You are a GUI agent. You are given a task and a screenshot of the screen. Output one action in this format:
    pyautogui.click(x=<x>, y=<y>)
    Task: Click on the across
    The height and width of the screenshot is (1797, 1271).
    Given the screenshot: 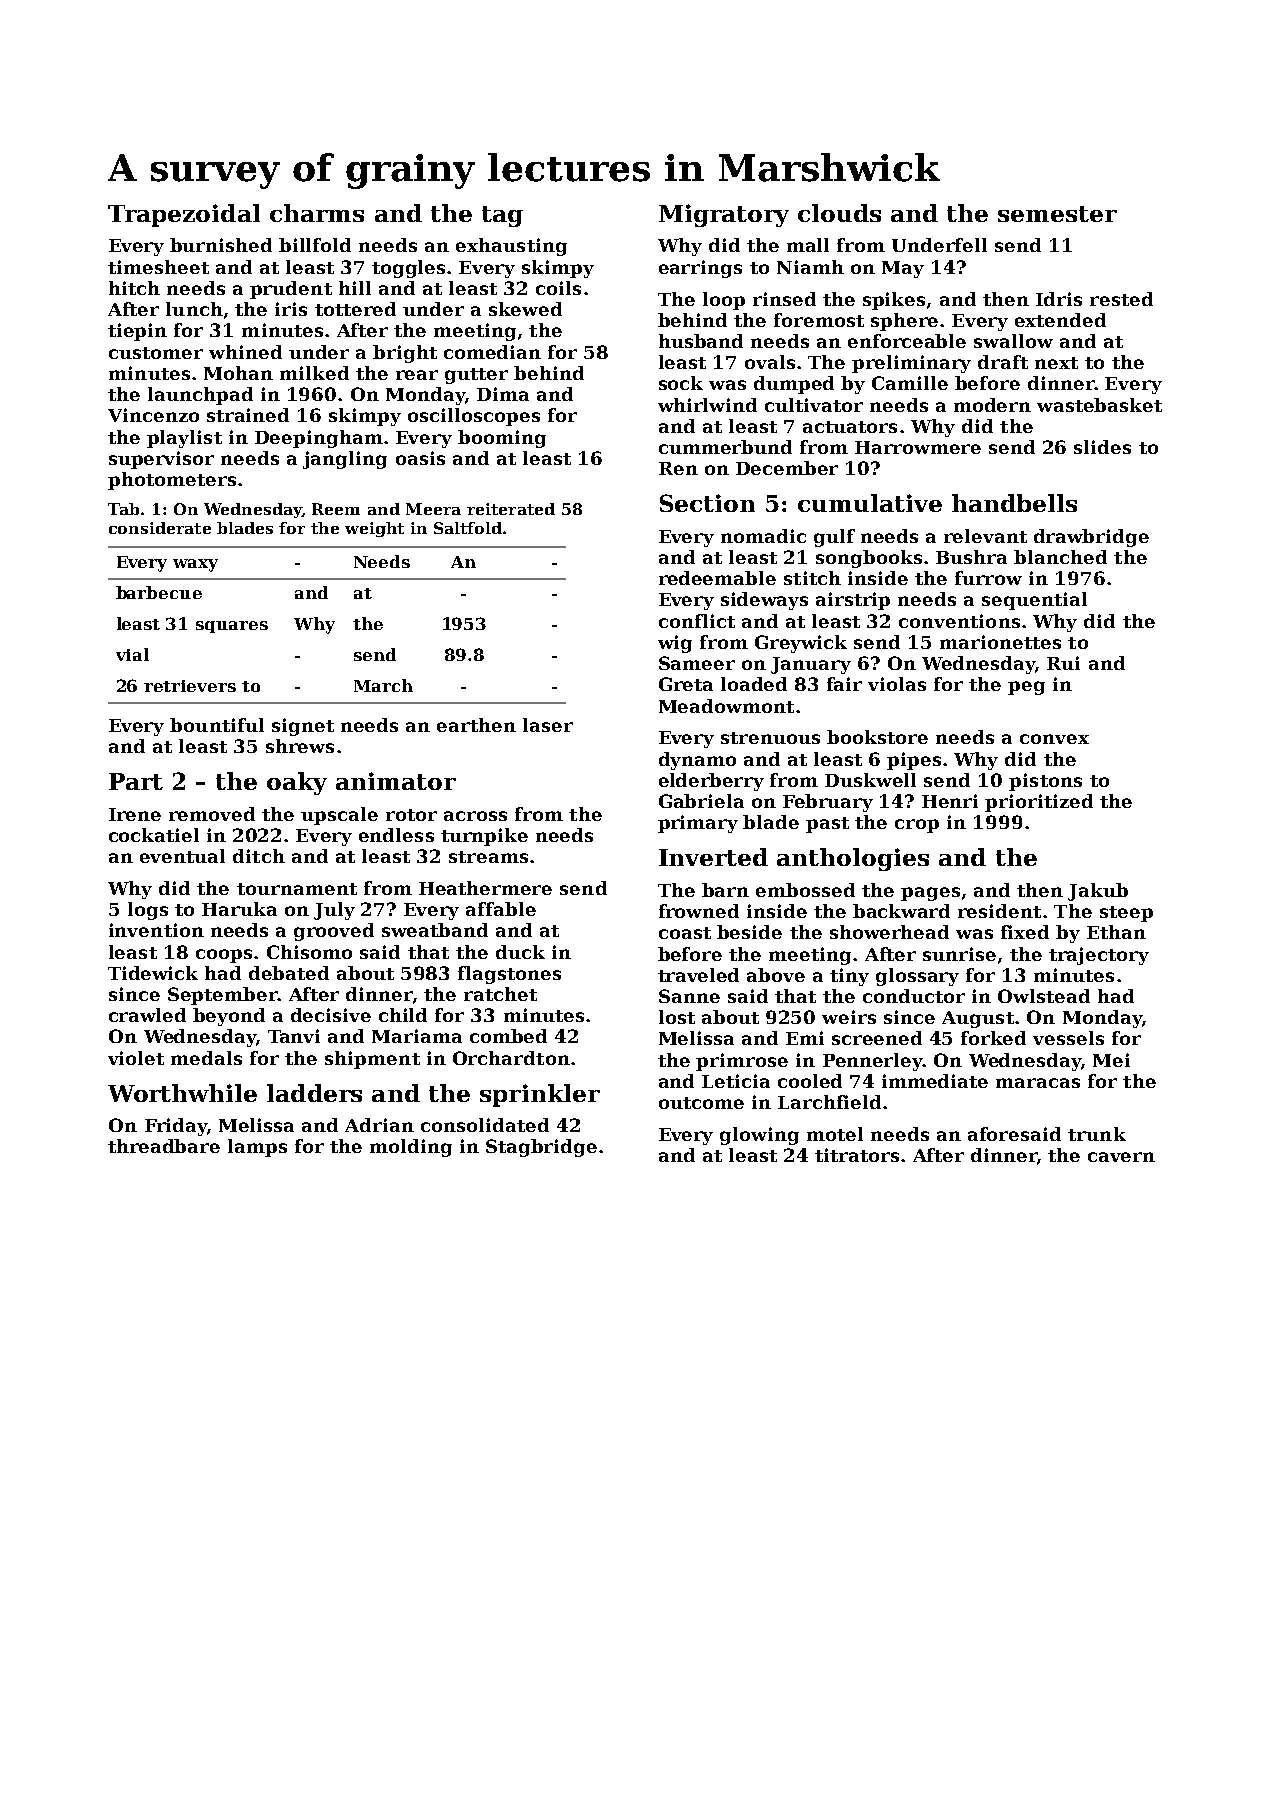 What is the action you would take?
    pyautogui.click(x=475, y=816)
